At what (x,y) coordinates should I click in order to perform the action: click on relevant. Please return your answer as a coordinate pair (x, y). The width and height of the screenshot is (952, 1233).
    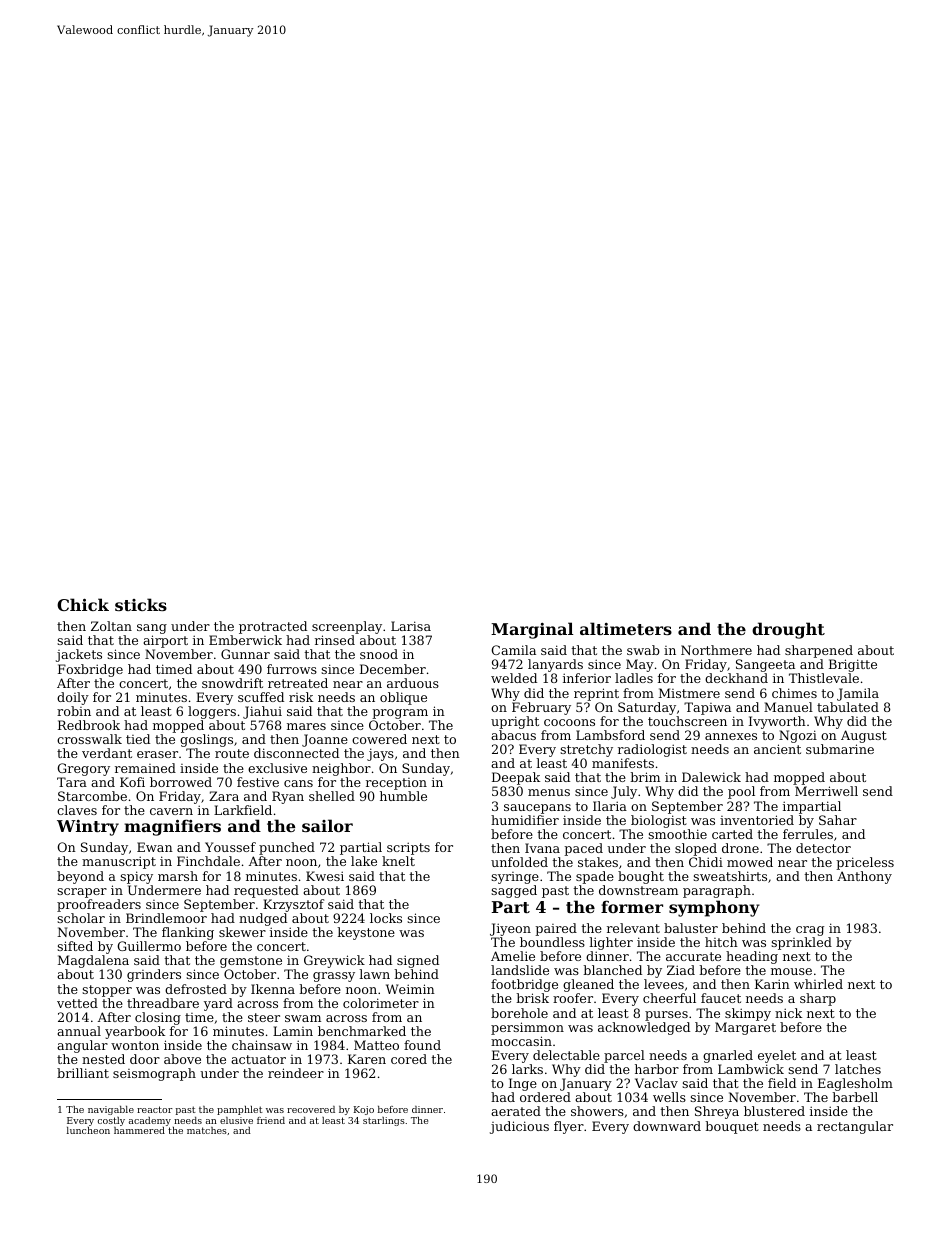
    Looking at the image, I should click on (633, 928).
